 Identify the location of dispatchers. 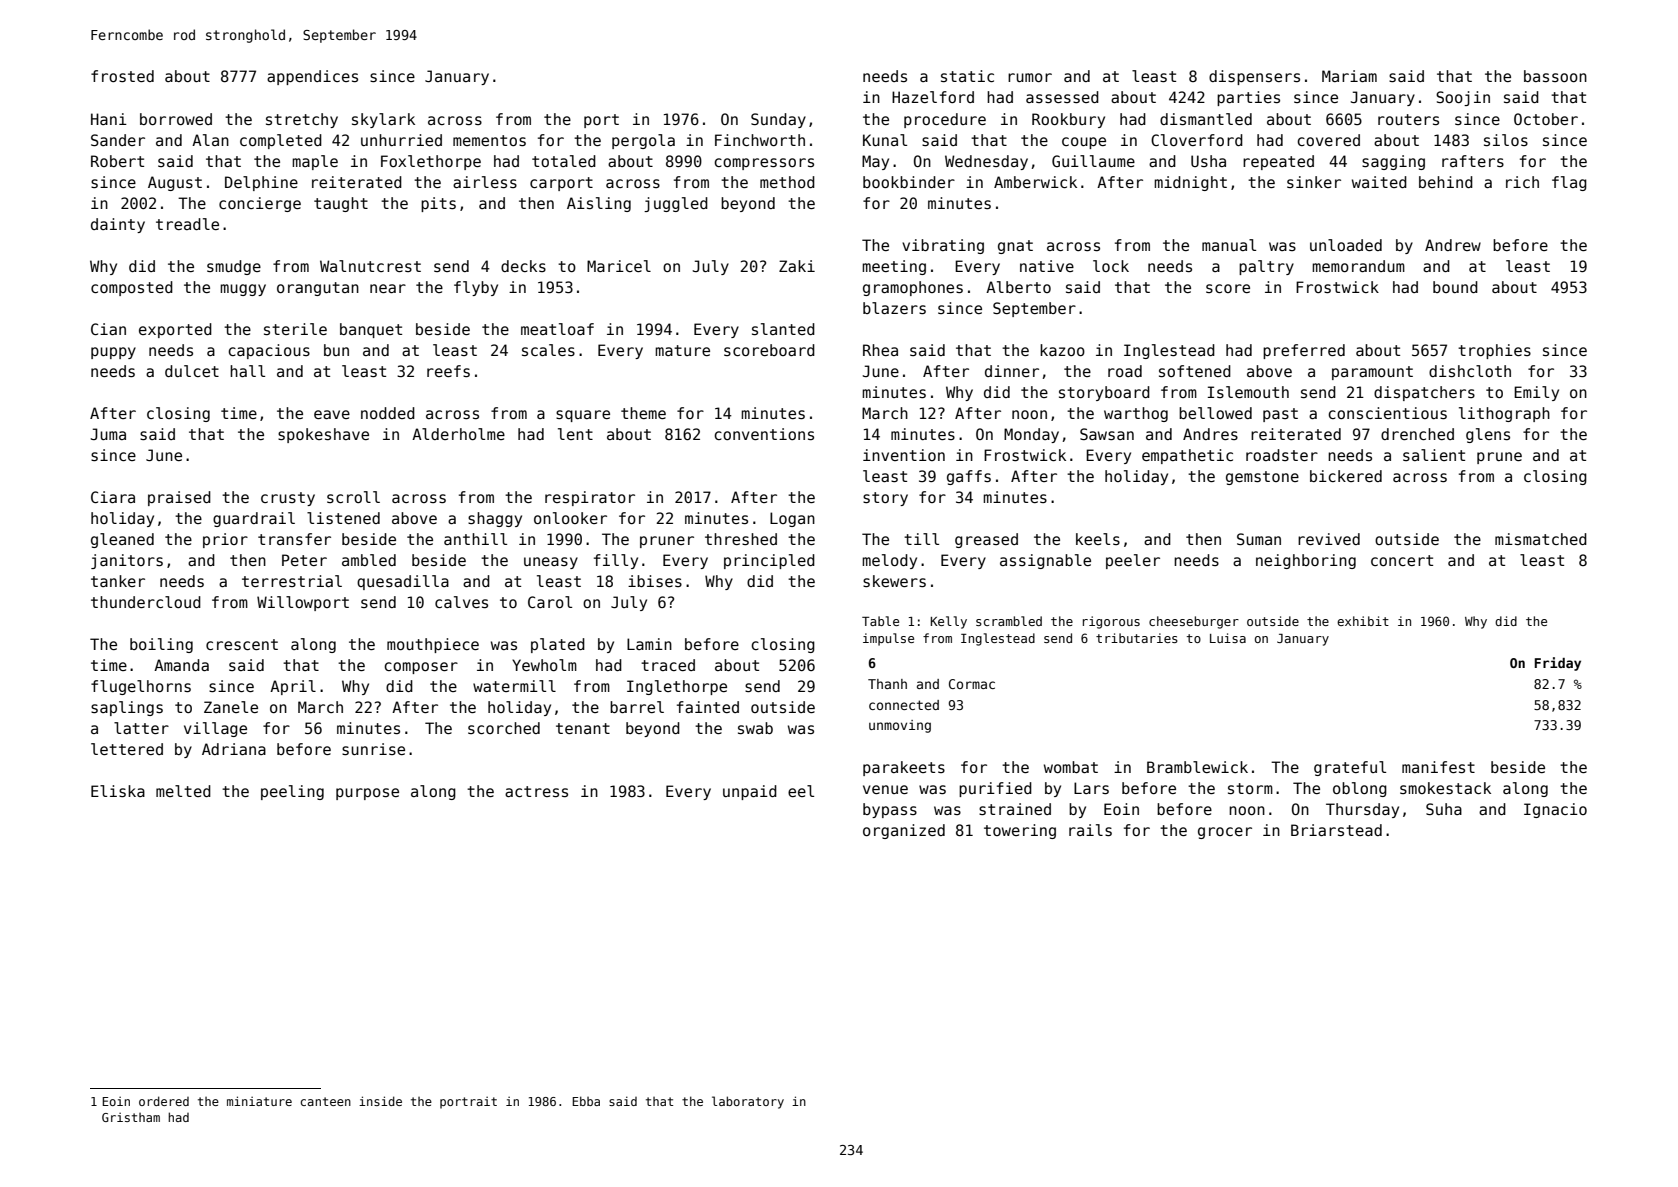
(1424, 393).
